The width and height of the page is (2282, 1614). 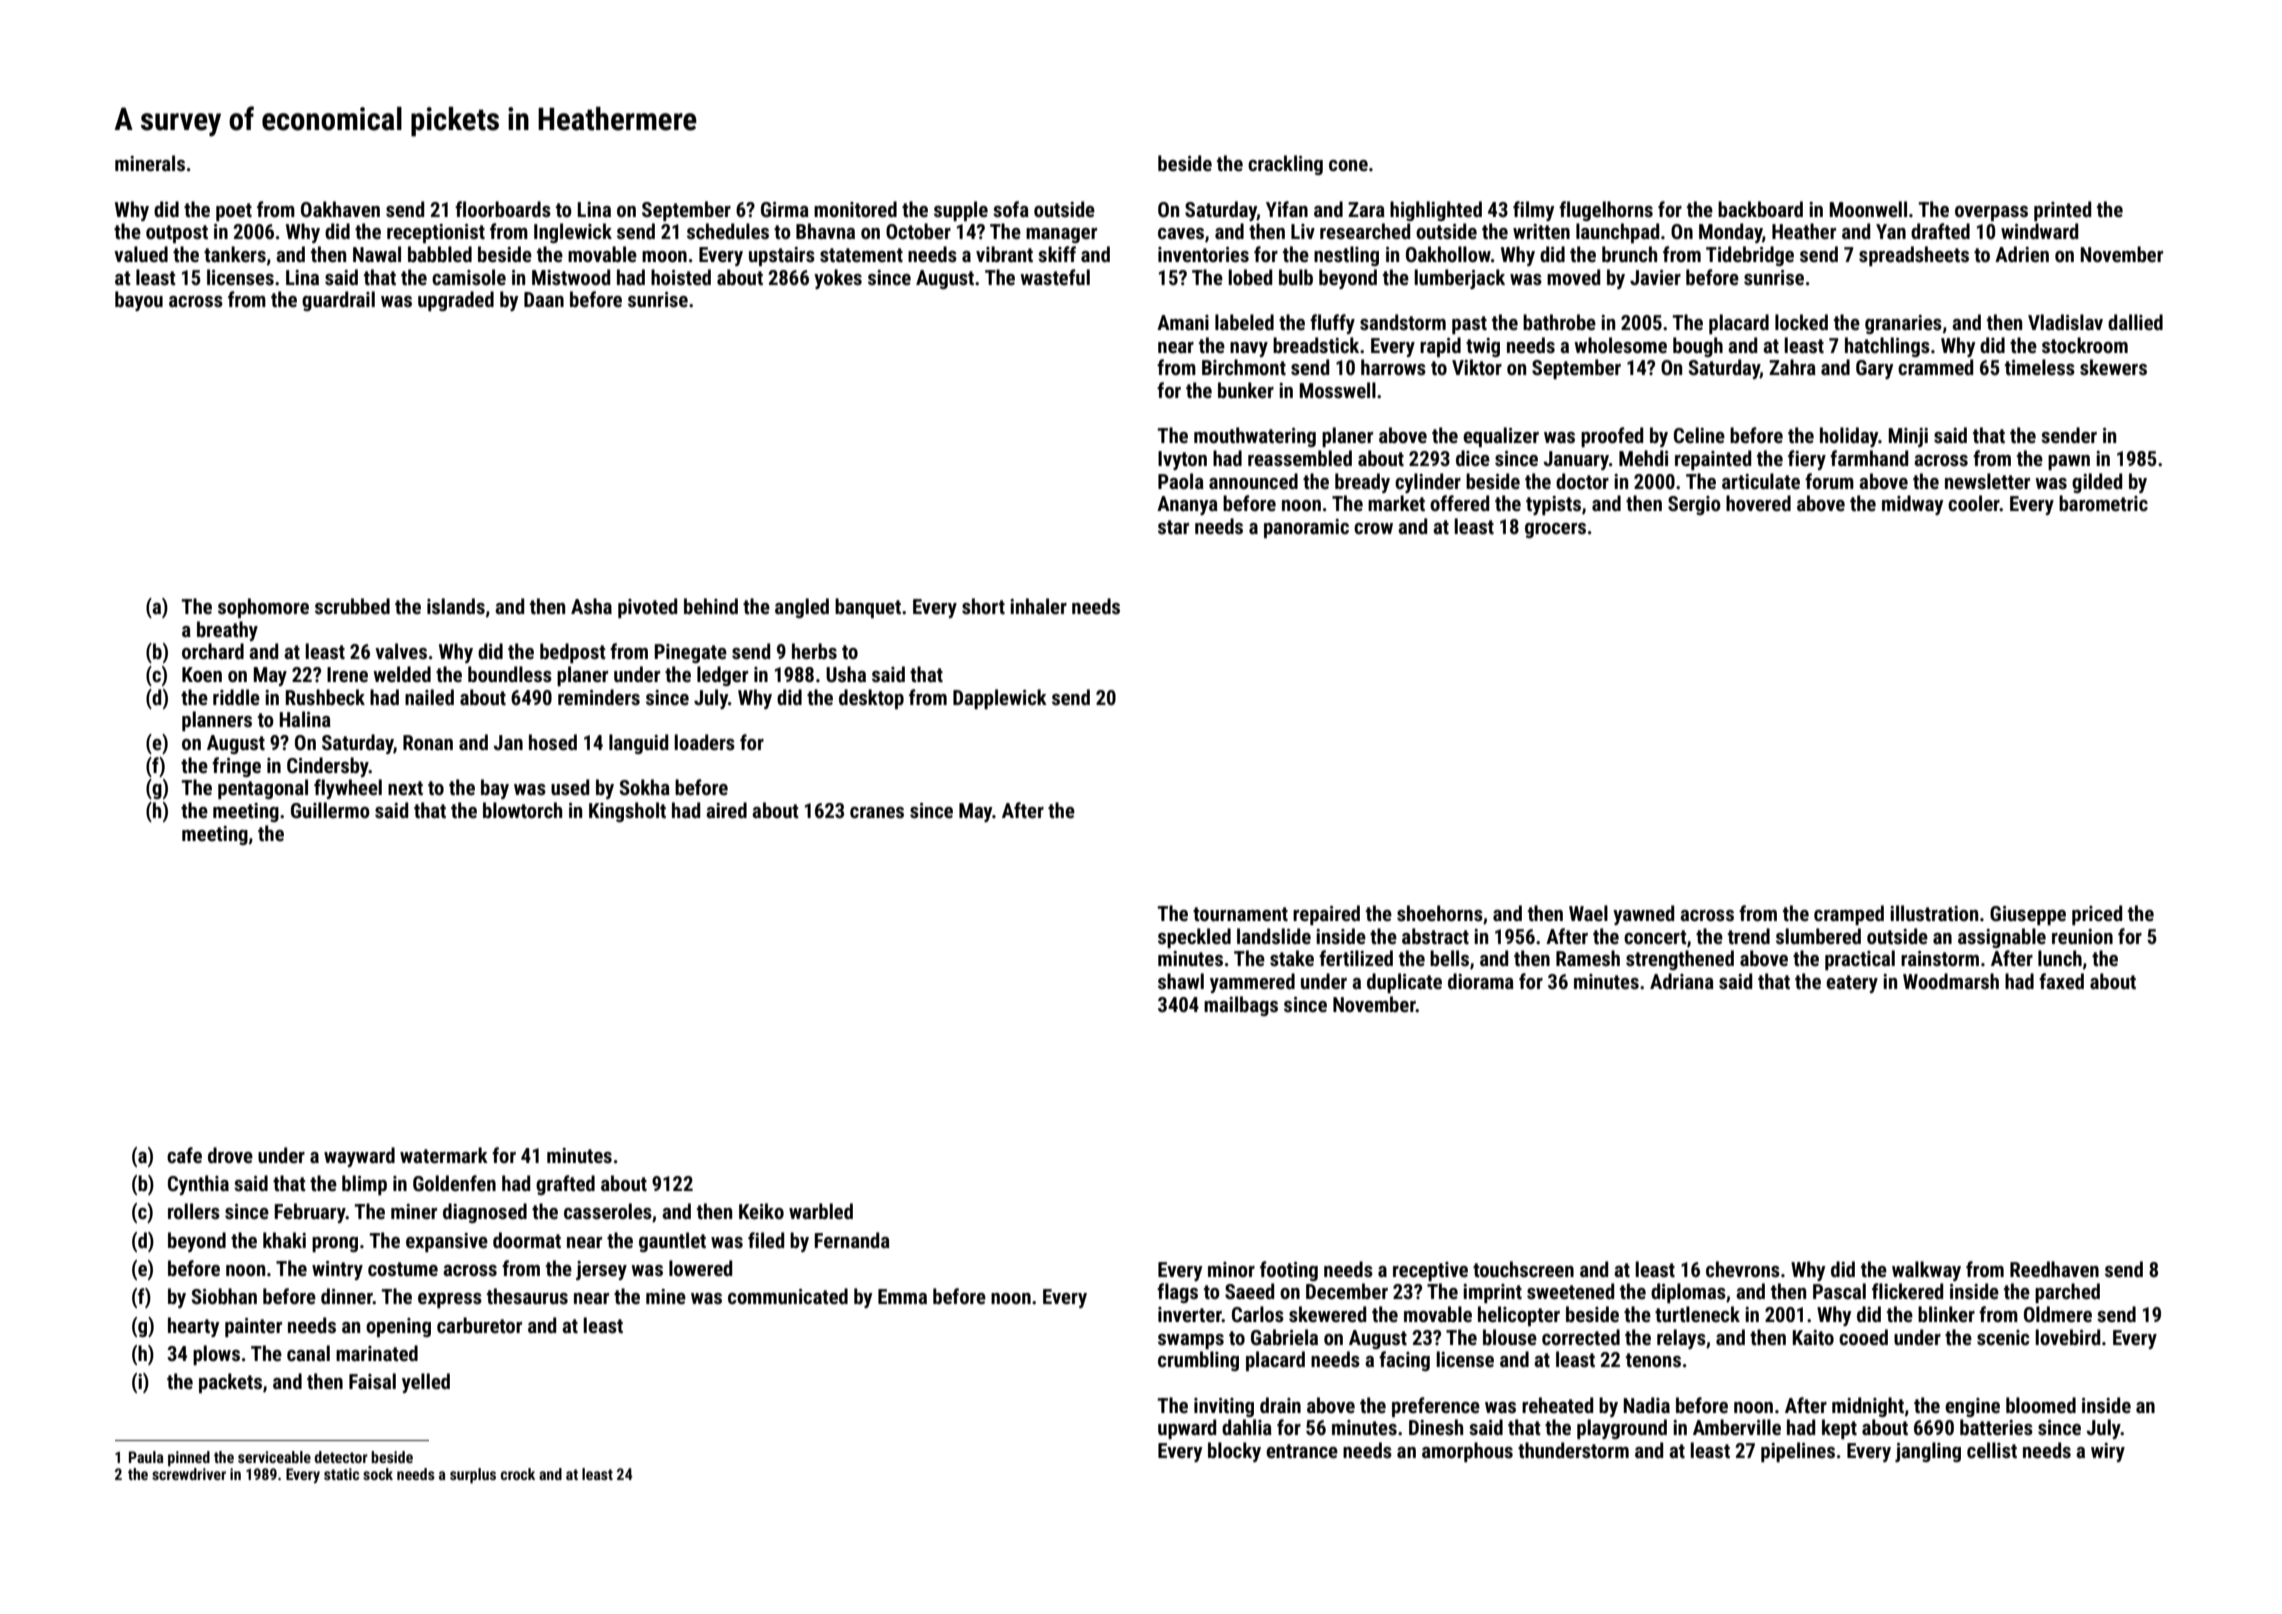 I want to click on printed, so click(x=2062, y=211).
